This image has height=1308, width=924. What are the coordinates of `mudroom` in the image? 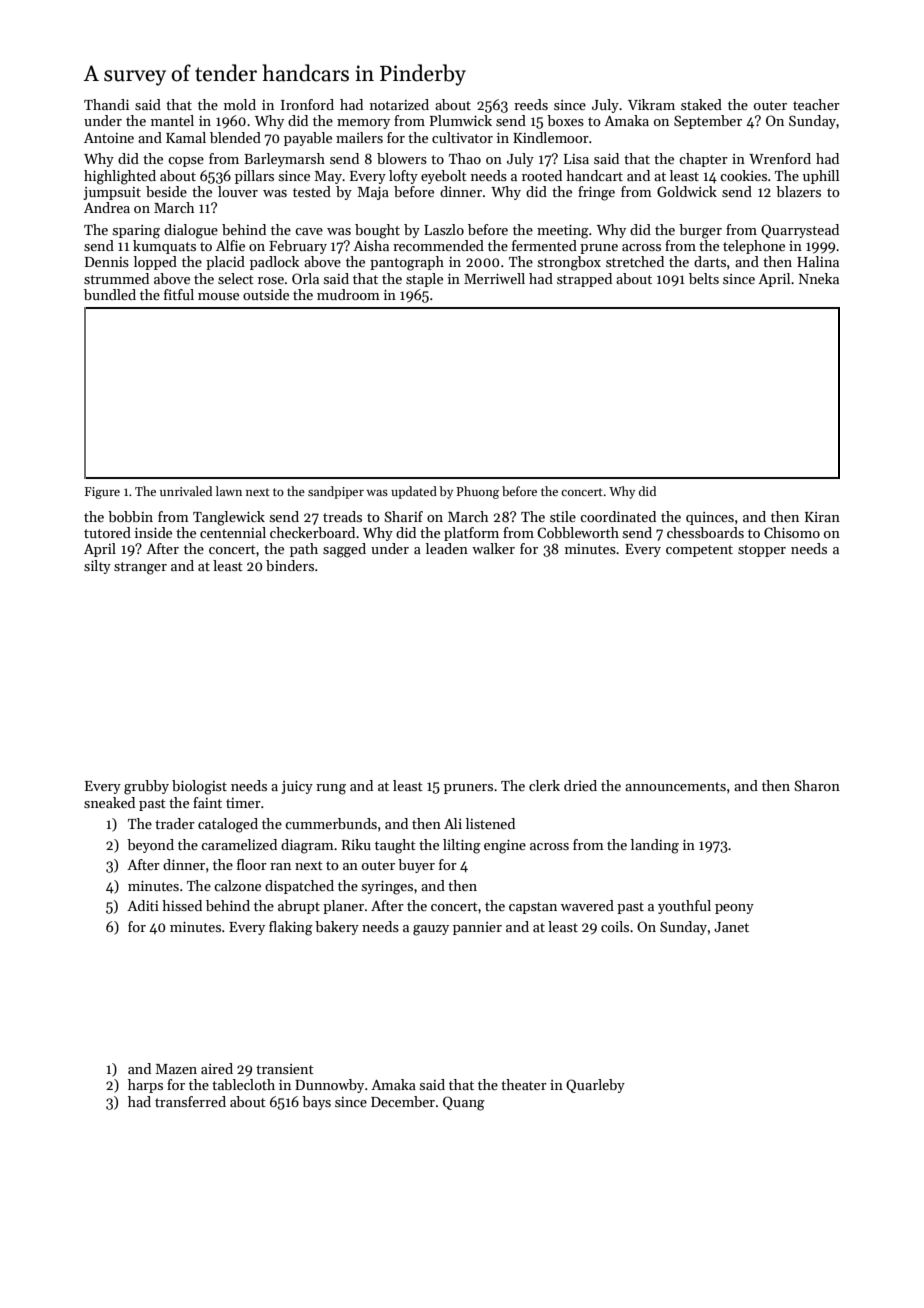 It's located at (348, 294).
